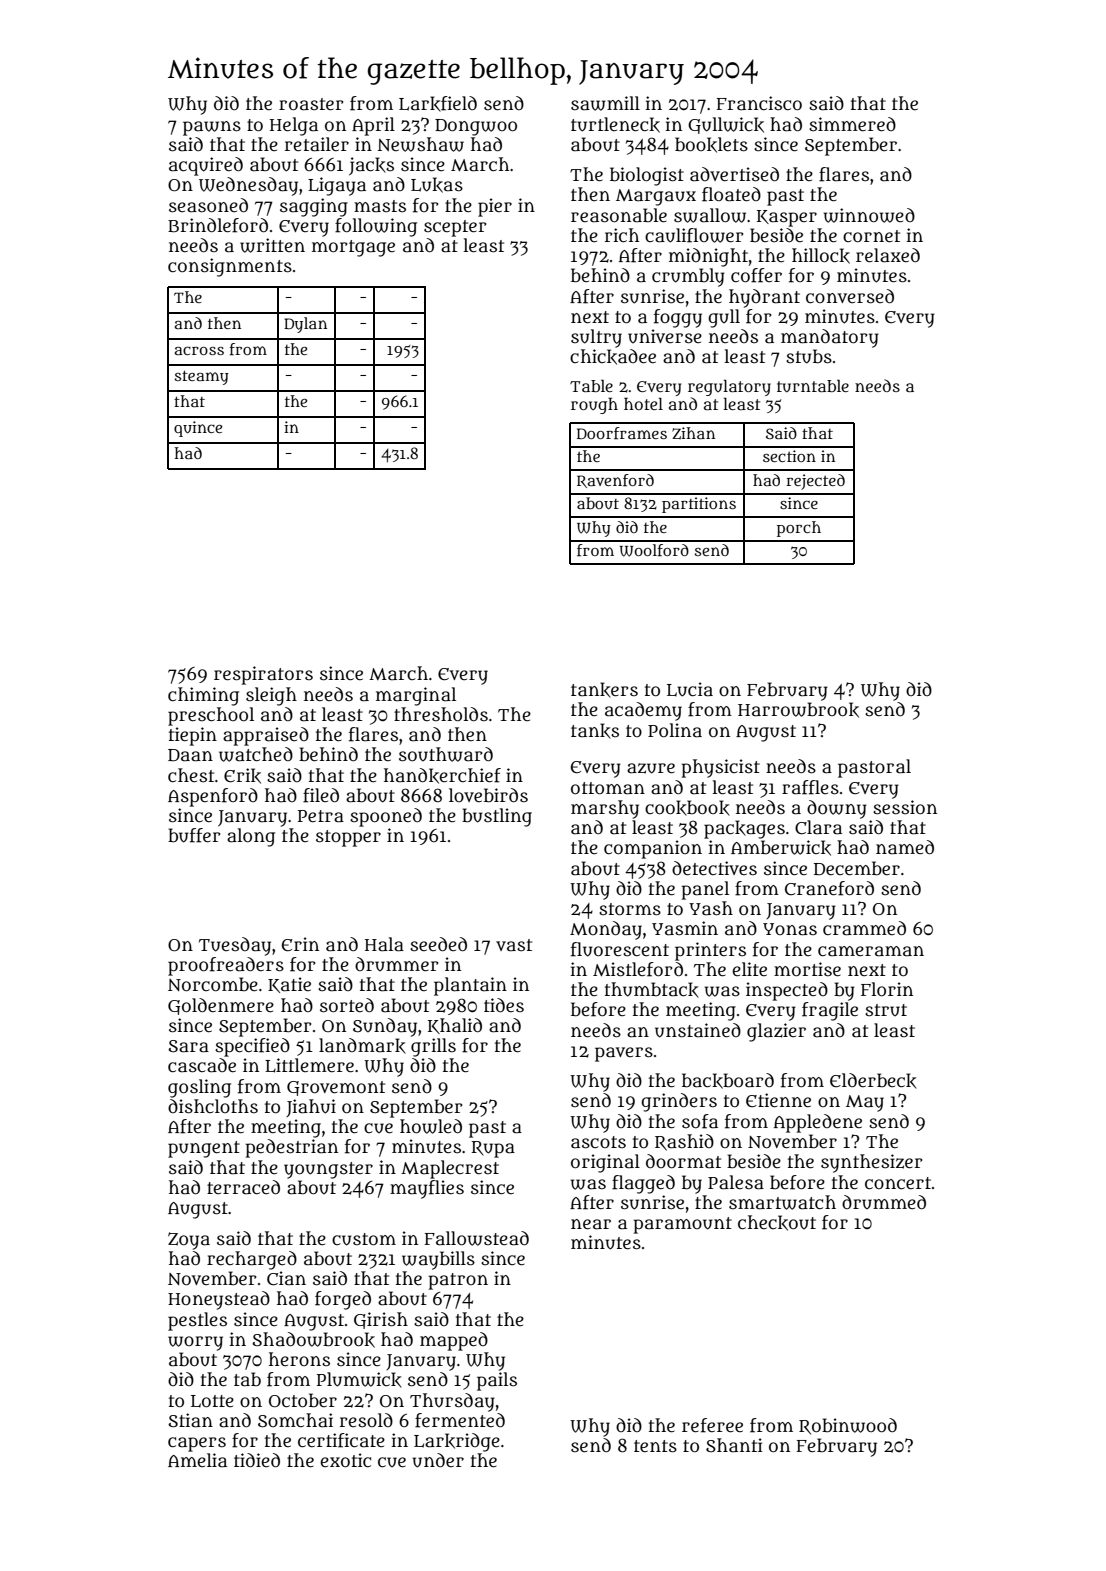  Describe the element at coordinates (873, 1081) in the document. I see `Elderbeck` at that location.
